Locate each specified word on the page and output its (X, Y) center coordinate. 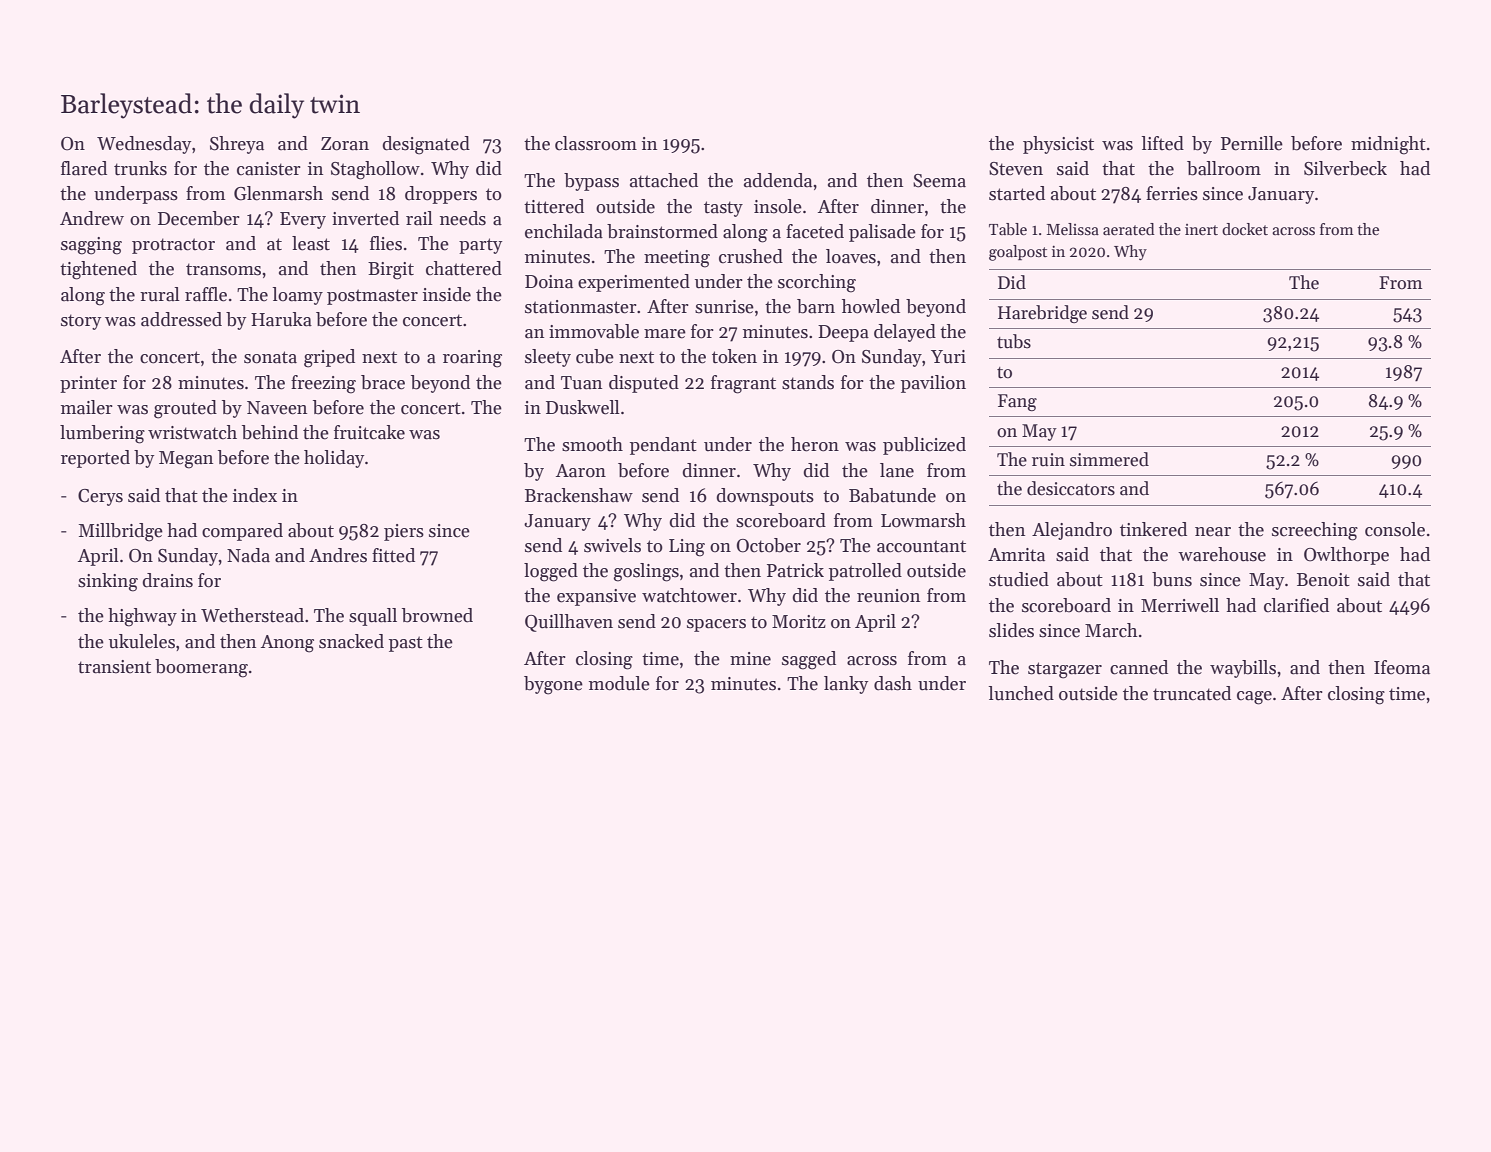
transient (114, 667)
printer (88, 384)
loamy (298, 296)
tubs (1014, 341)
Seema (939, 181)
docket (1245, 229)
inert (1201, 229)
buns (1172, 579)
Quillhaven (569, 623)
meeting (677, 259)
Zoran (345, 144)
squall (373, 617)
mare (665, 334)
